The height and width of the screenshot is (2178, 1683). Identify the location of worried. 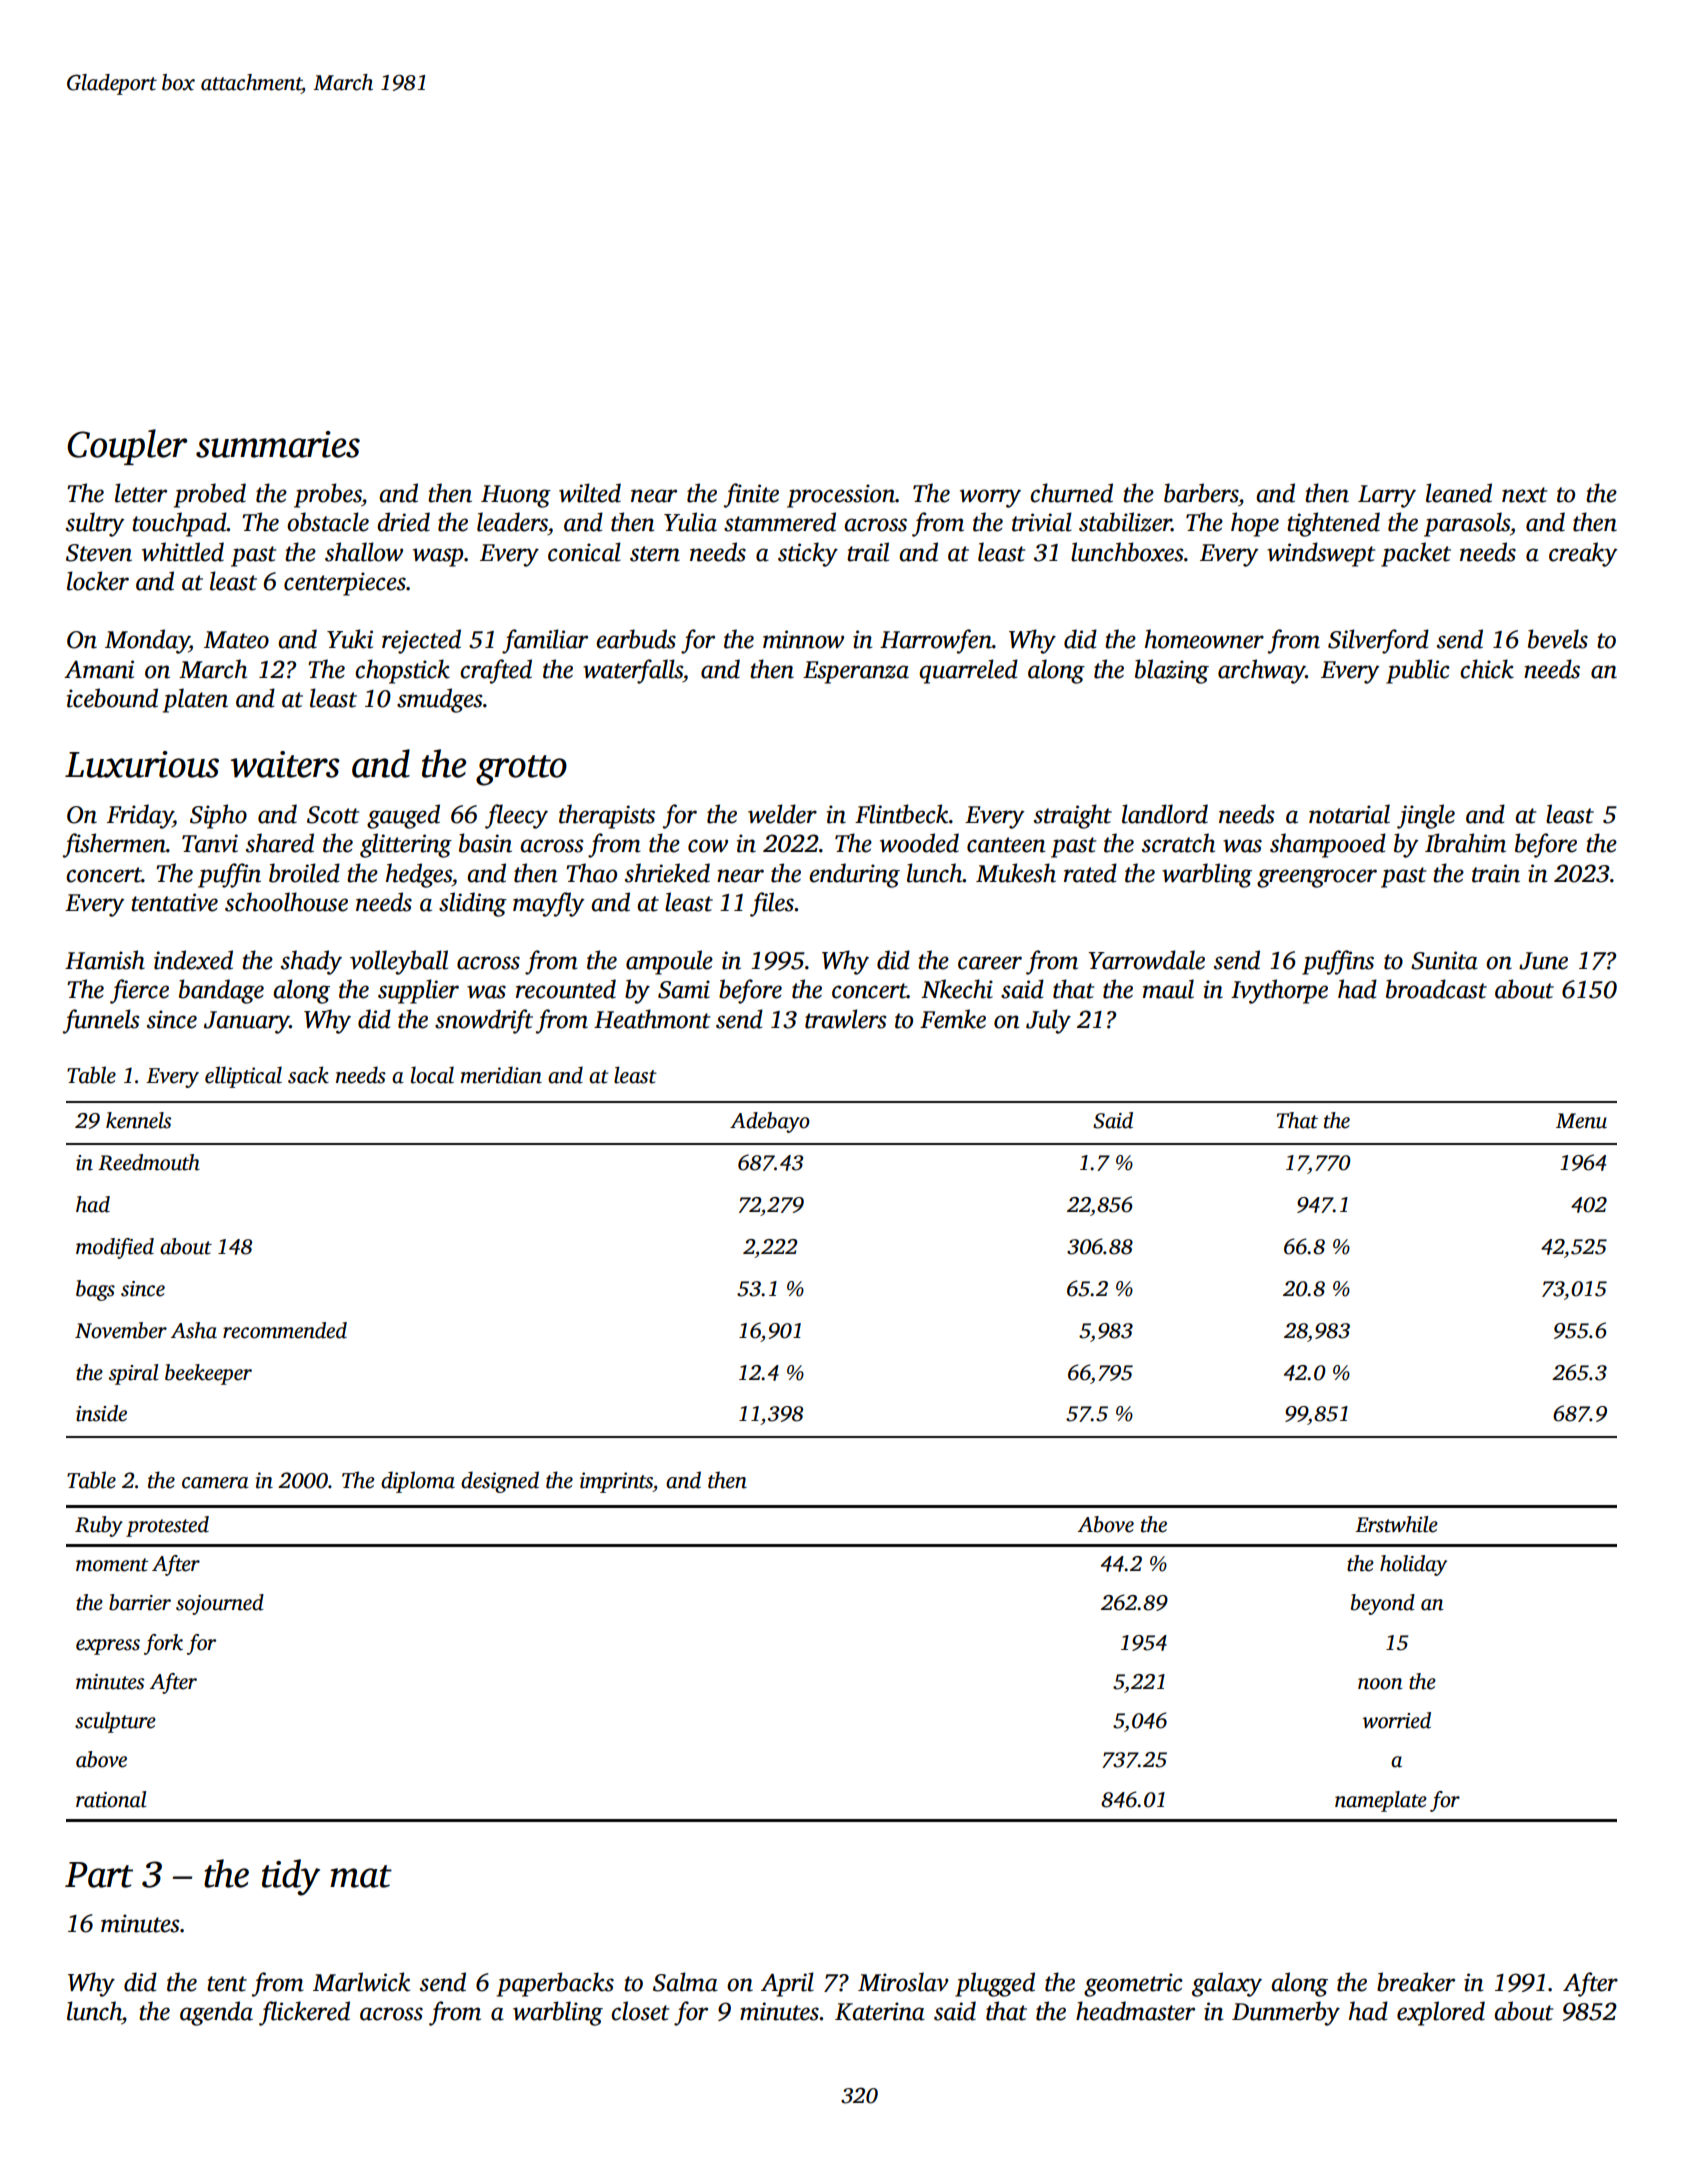
(1397, 1720).
